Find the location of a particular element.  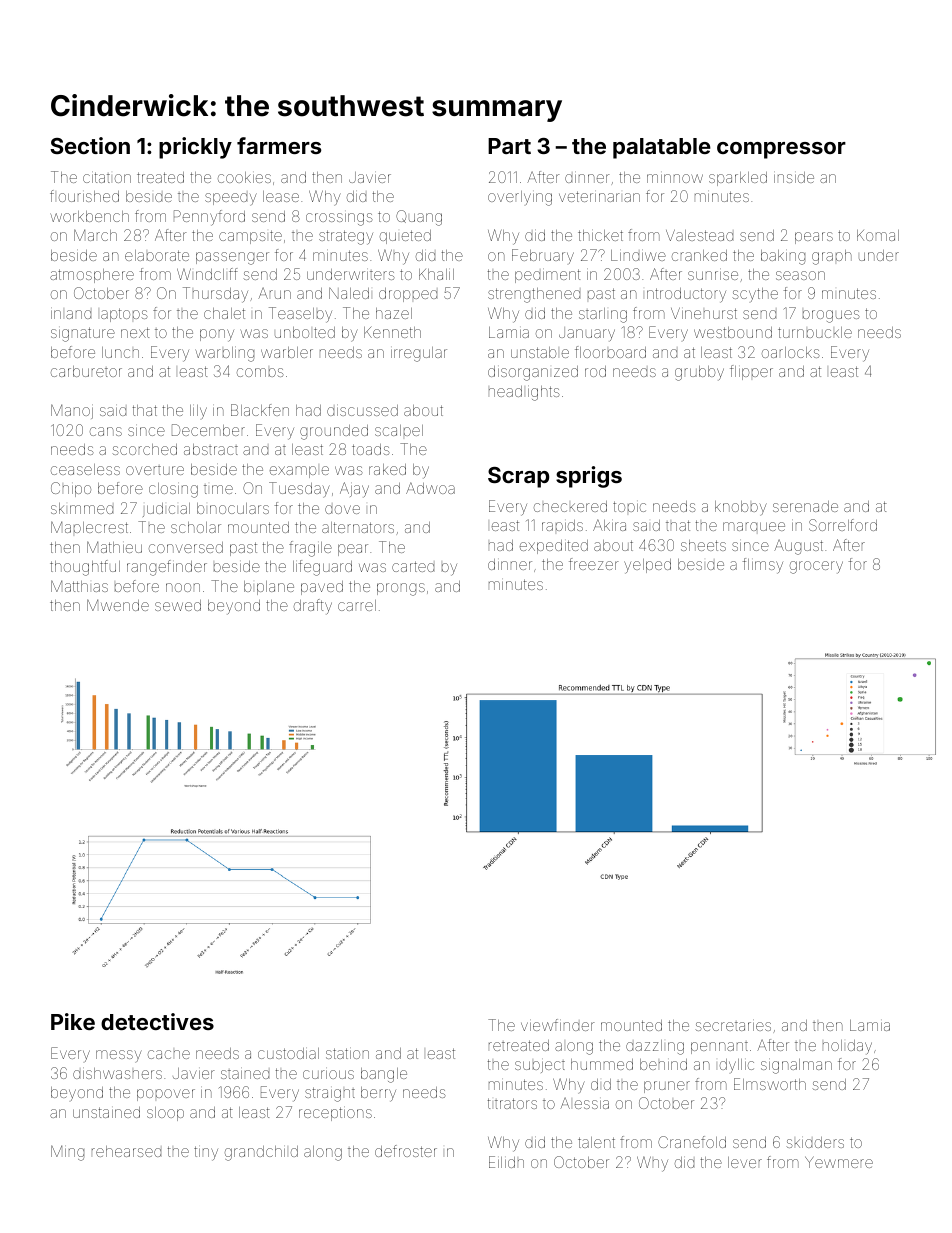

drafty is located at coordinates (313, 607).
